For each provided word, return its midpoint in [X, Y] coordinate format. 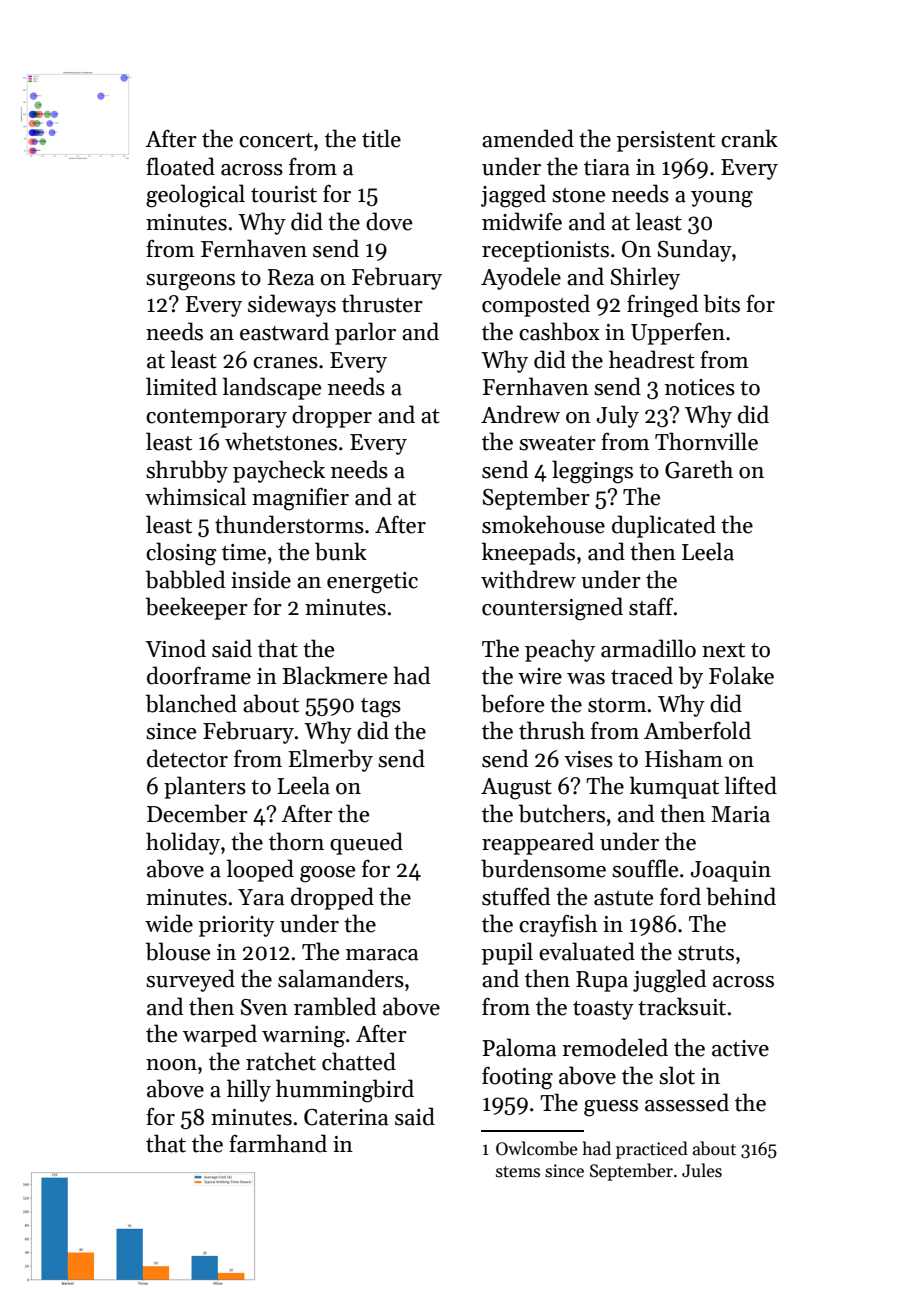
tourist [284, 194]
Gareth [699, 469]
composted [536, 305]
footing [517, 1078]
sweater [557, 443]
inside [261, 579]
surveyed [190, 980]
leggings [592, 472]
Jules [702, 1170]
